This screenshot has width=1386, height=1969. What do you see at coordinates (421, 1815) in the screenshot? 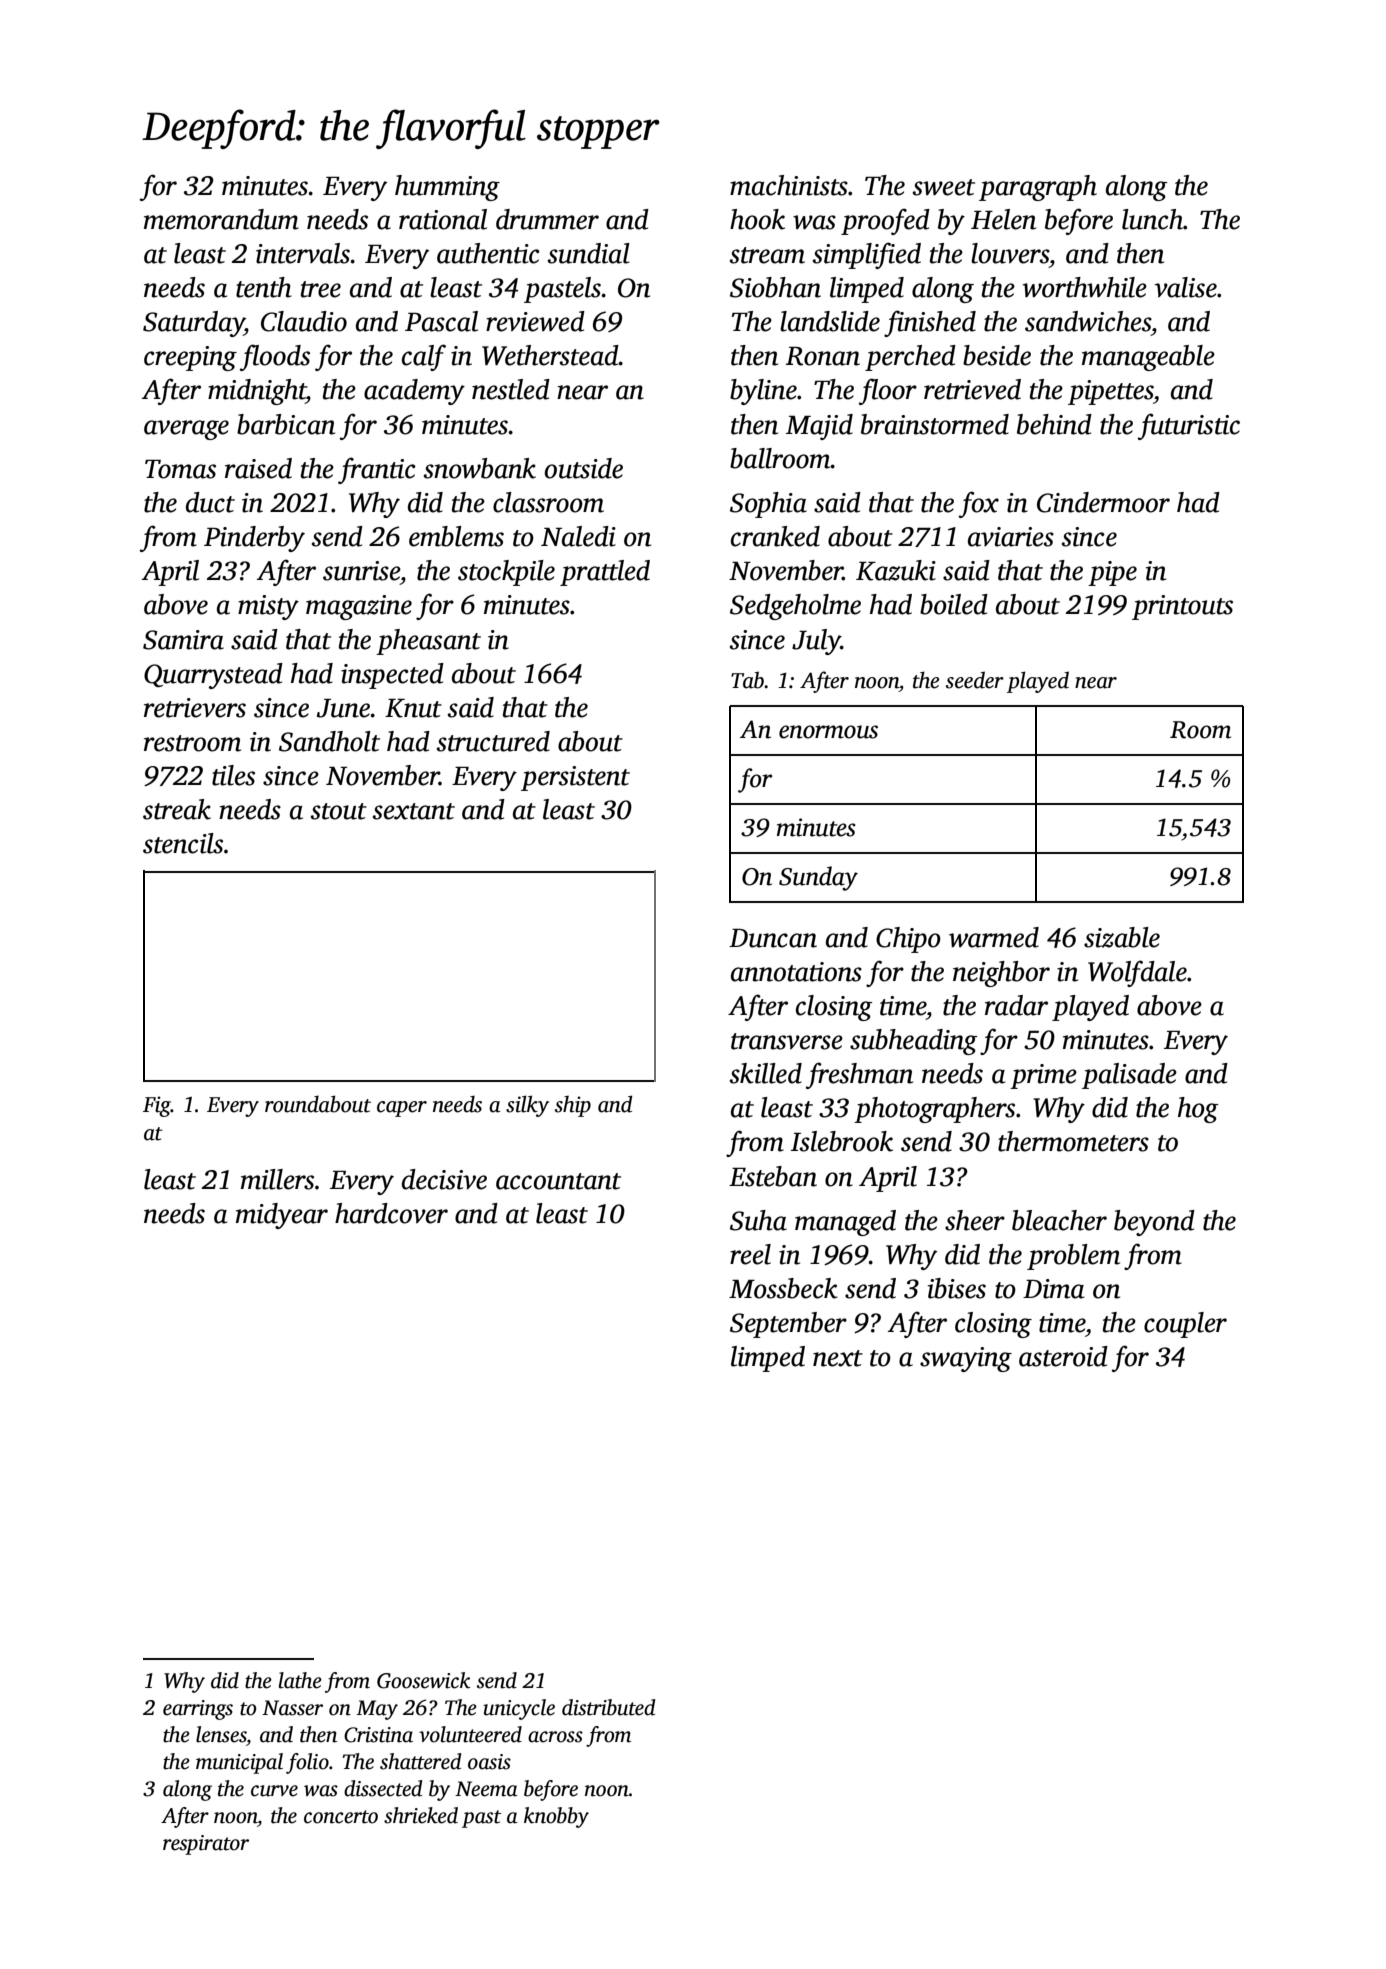
I see `shrieked` at bounding box center [421, 1815].
